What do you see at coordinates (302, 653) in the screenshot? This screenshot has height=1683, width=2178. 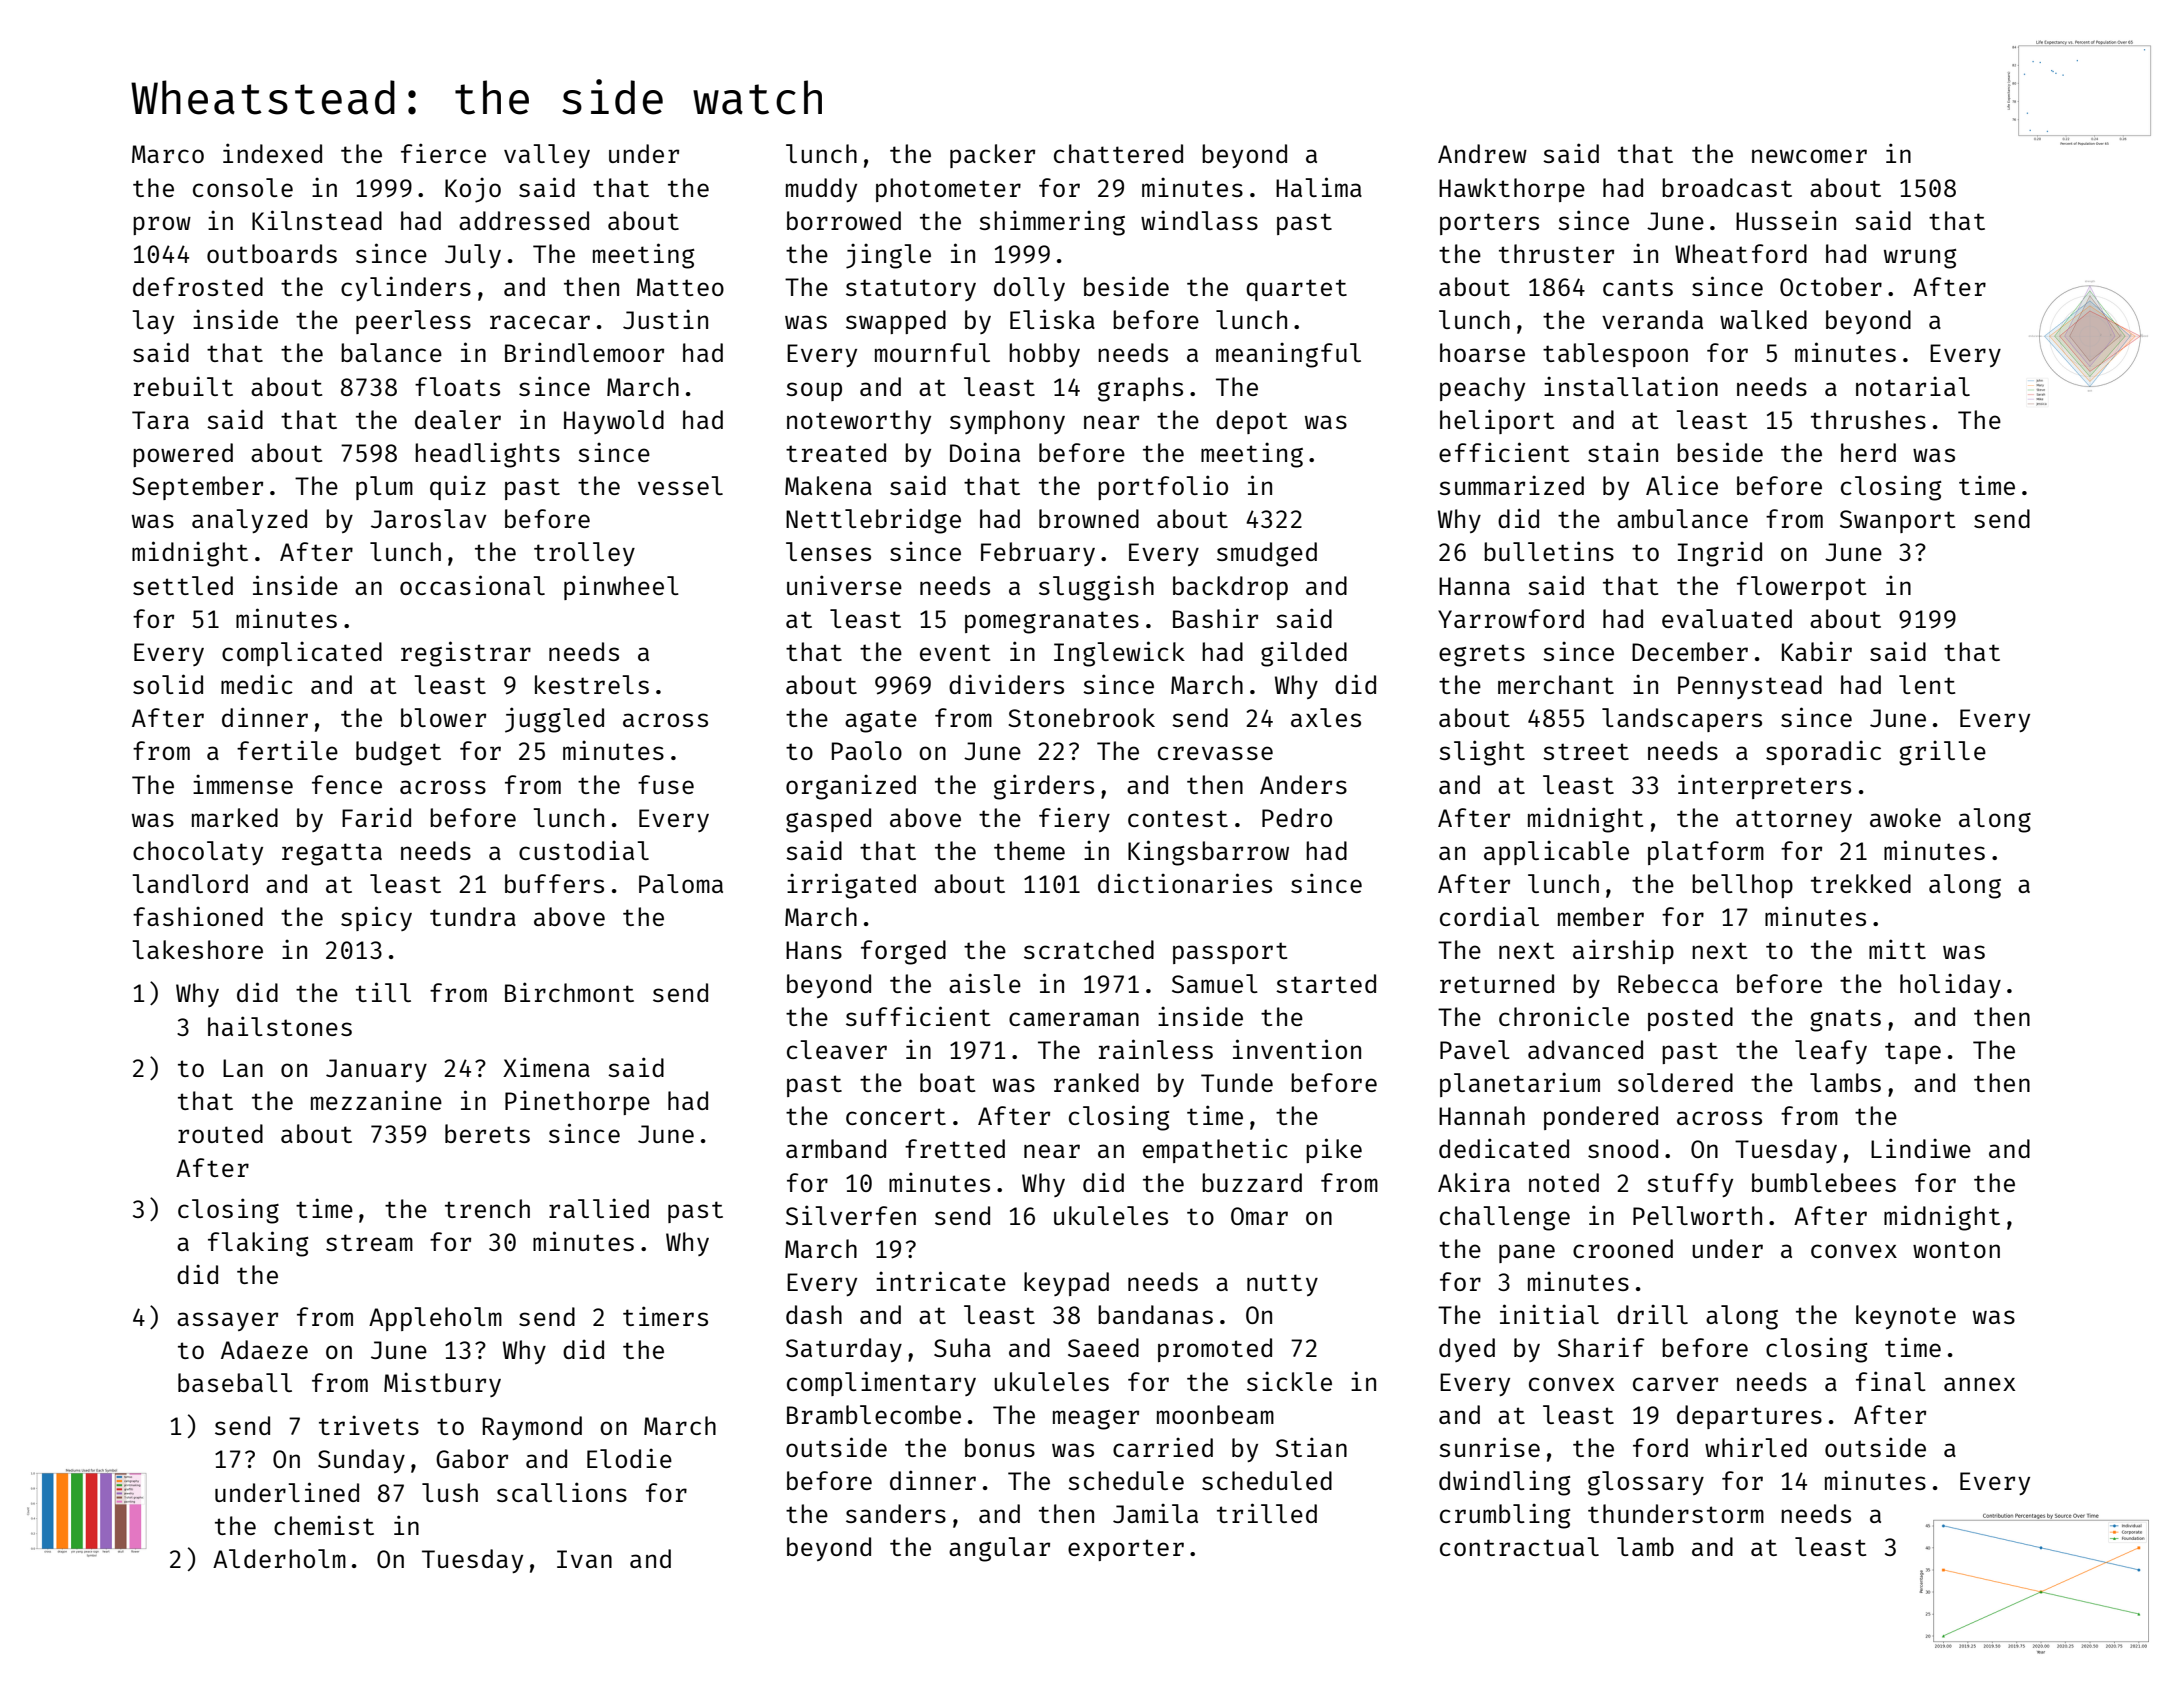 I see `complicated` at bounding box center [302, 653].
